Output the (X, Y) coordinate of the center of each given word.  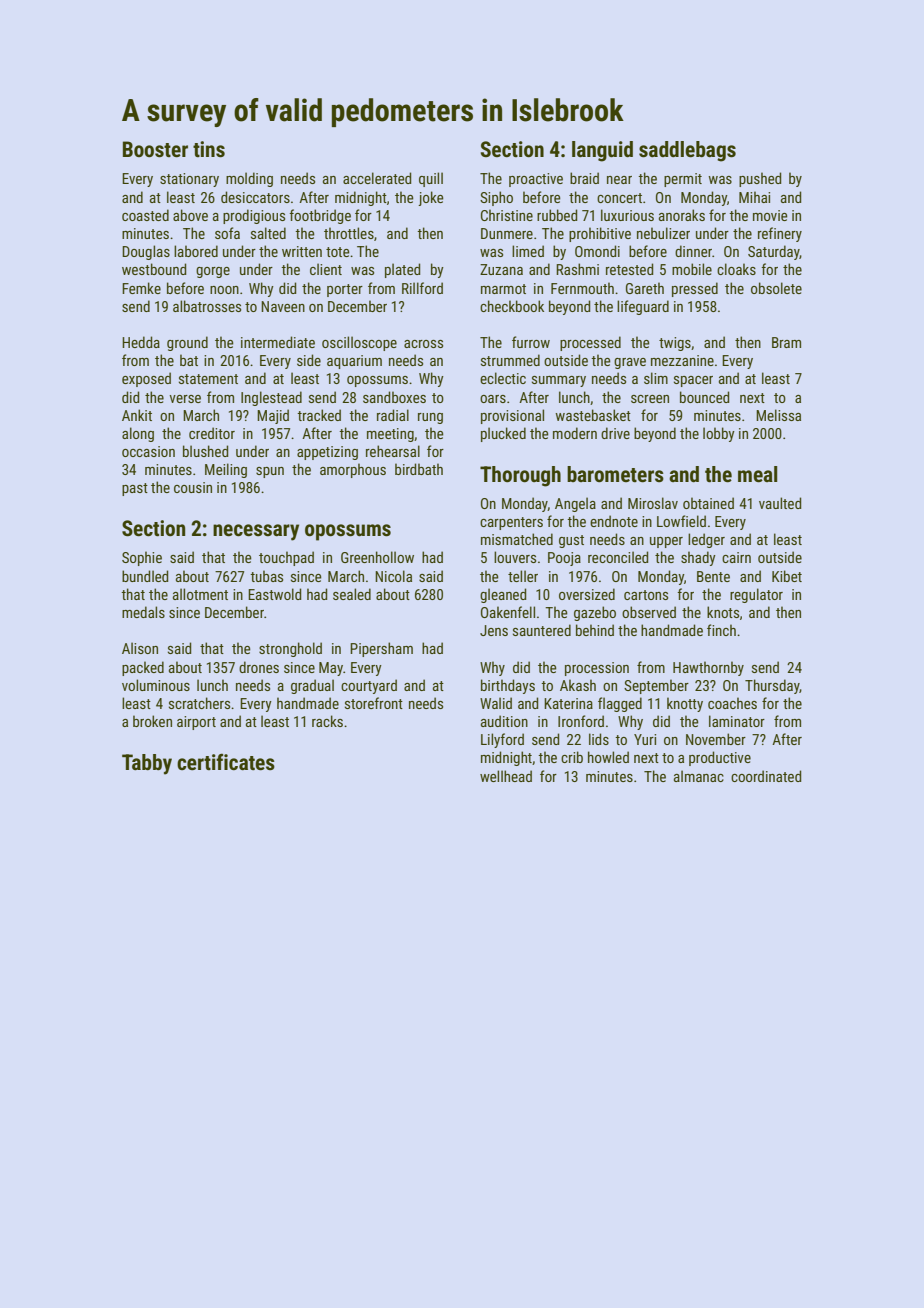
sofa (227, 233)
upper (666, 542)
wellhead (506, 776)
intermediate (278, 342)
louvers (515, 557)
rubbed (557, 215)
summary (559, 381)
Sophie (142, 558)
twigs (675, 344)
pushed (760, 179)
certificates (226, 762)
